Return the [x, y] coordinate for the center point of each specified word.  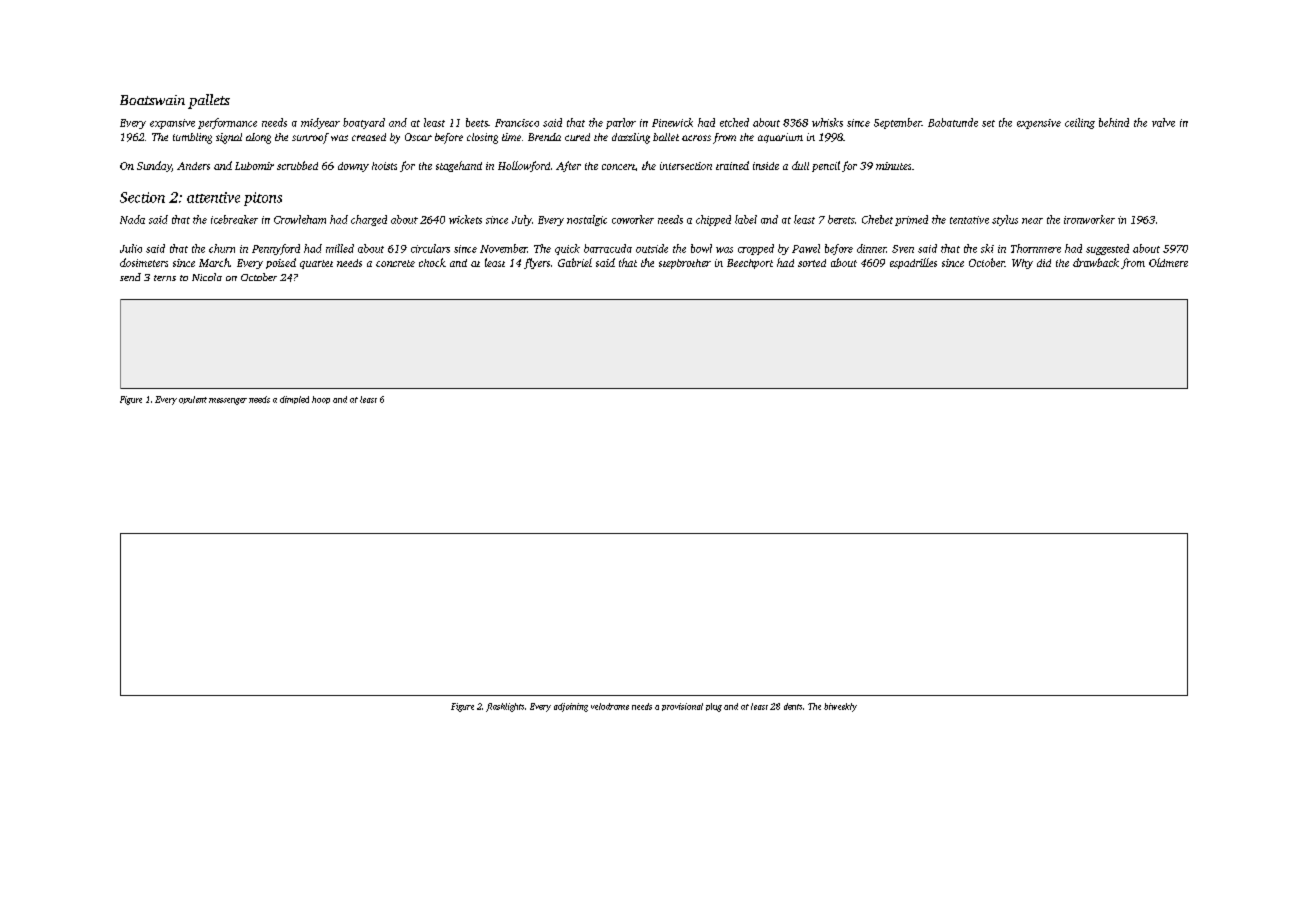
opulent [193, 400]
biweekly [840, 707]
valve [1163, 122]
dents [793, 706]
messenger [228, 401]
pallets [209, 101]
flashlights [505, 707]
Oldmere [1168, 262]
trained [732, 165]
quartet [316, 264]
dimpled [294, 400]
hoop [321, 400]
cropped [756, 249]
